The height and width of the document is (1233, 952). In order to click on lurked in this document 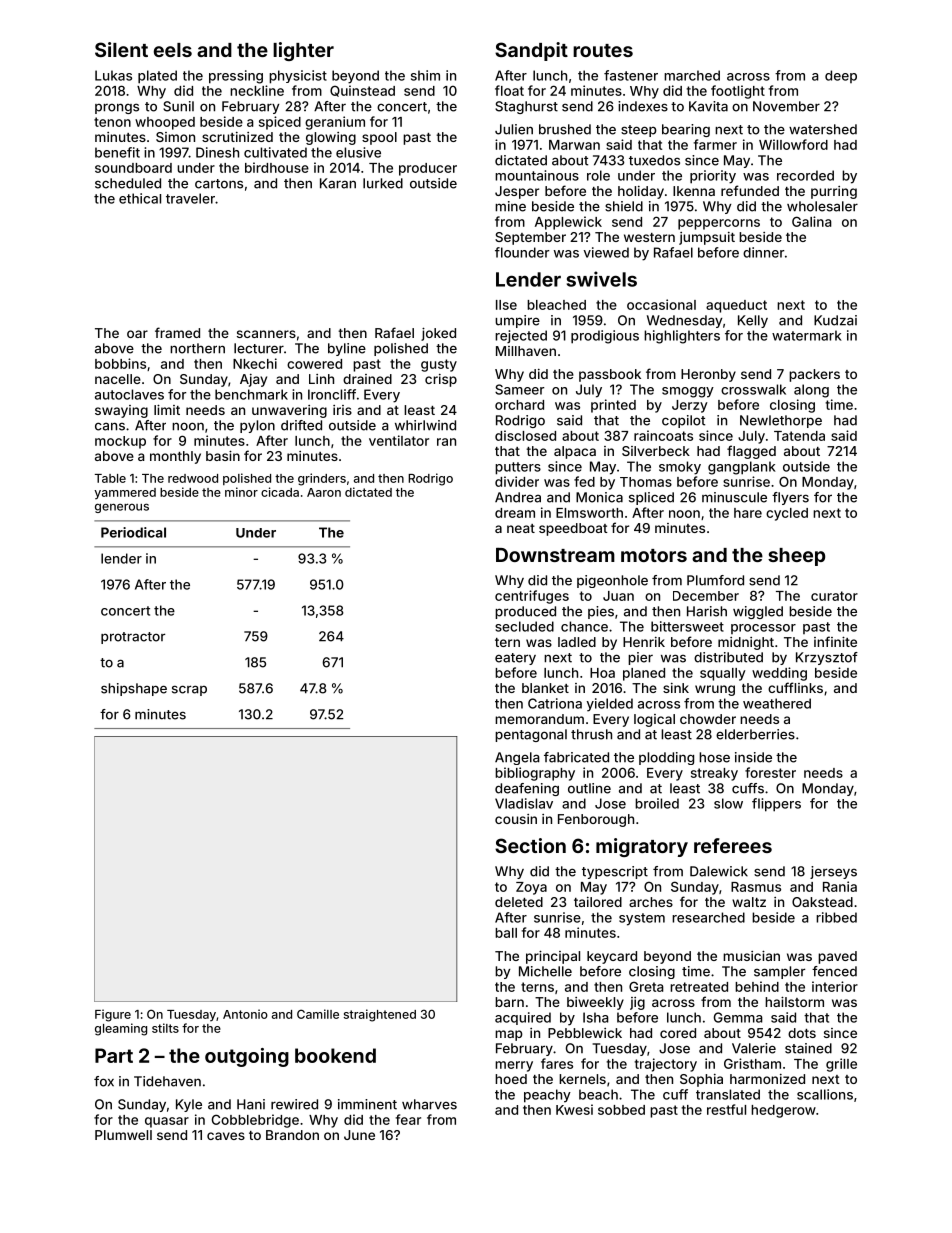, I will do `click(383, 183)`.
